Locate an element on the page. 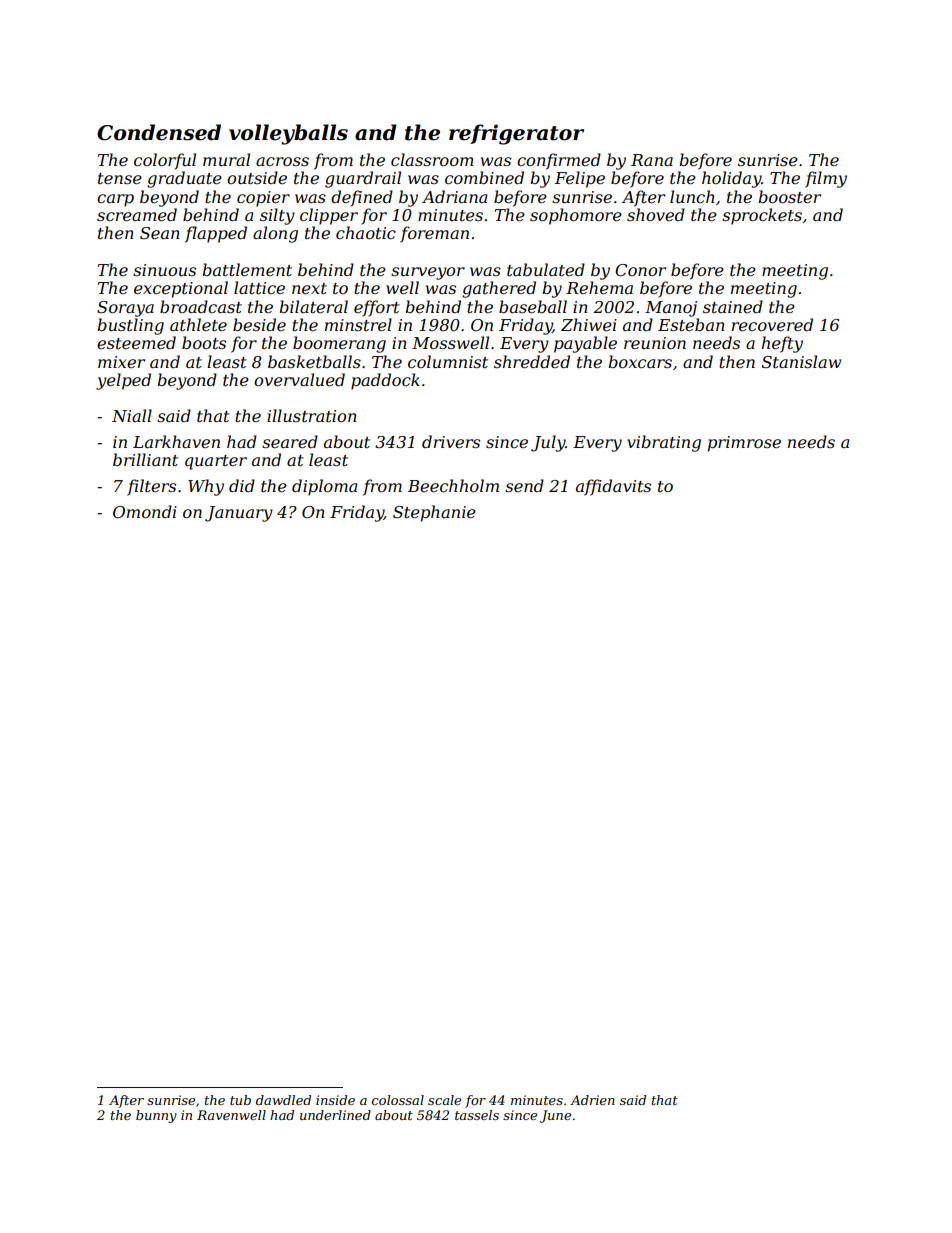 Image resolution: width=952 pixels, height=1233 pixels. Omondi is located at coordinates (145, 511).
